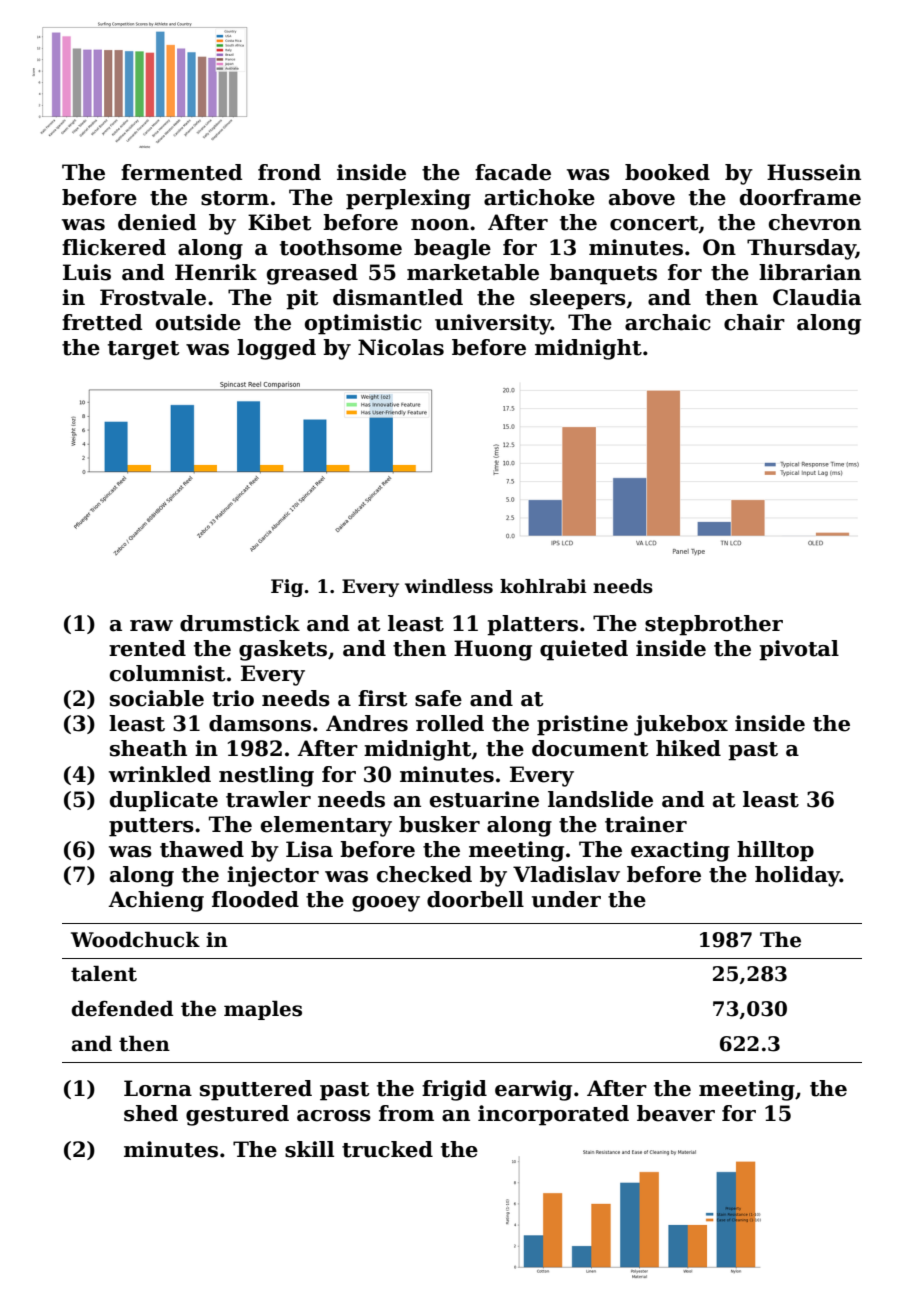 This image has height=1311, width=924. I want to click on facade, so click(513, 172).
